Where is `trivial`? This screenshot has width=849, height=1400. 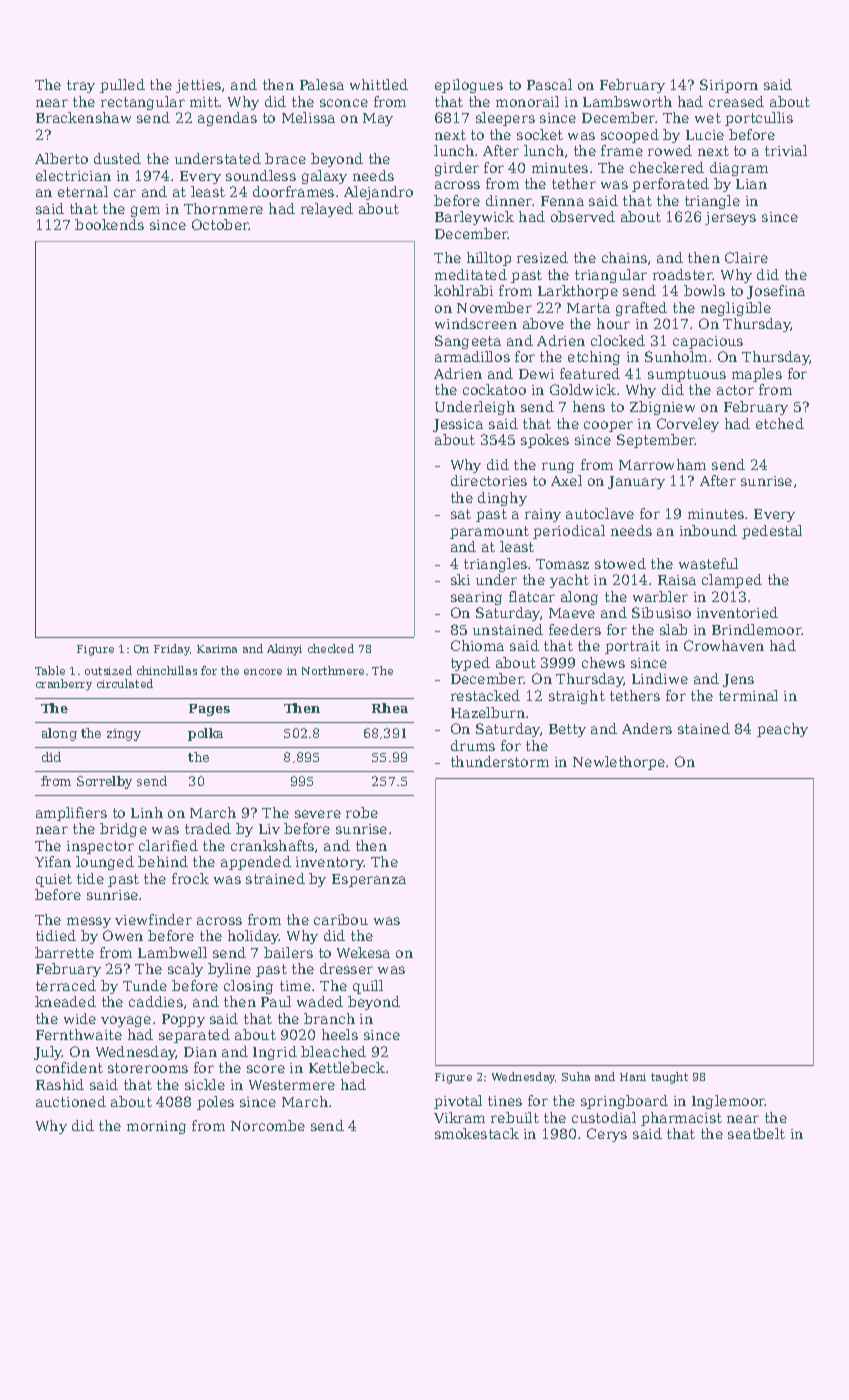 trivial is located at coordinates (786, 150).
